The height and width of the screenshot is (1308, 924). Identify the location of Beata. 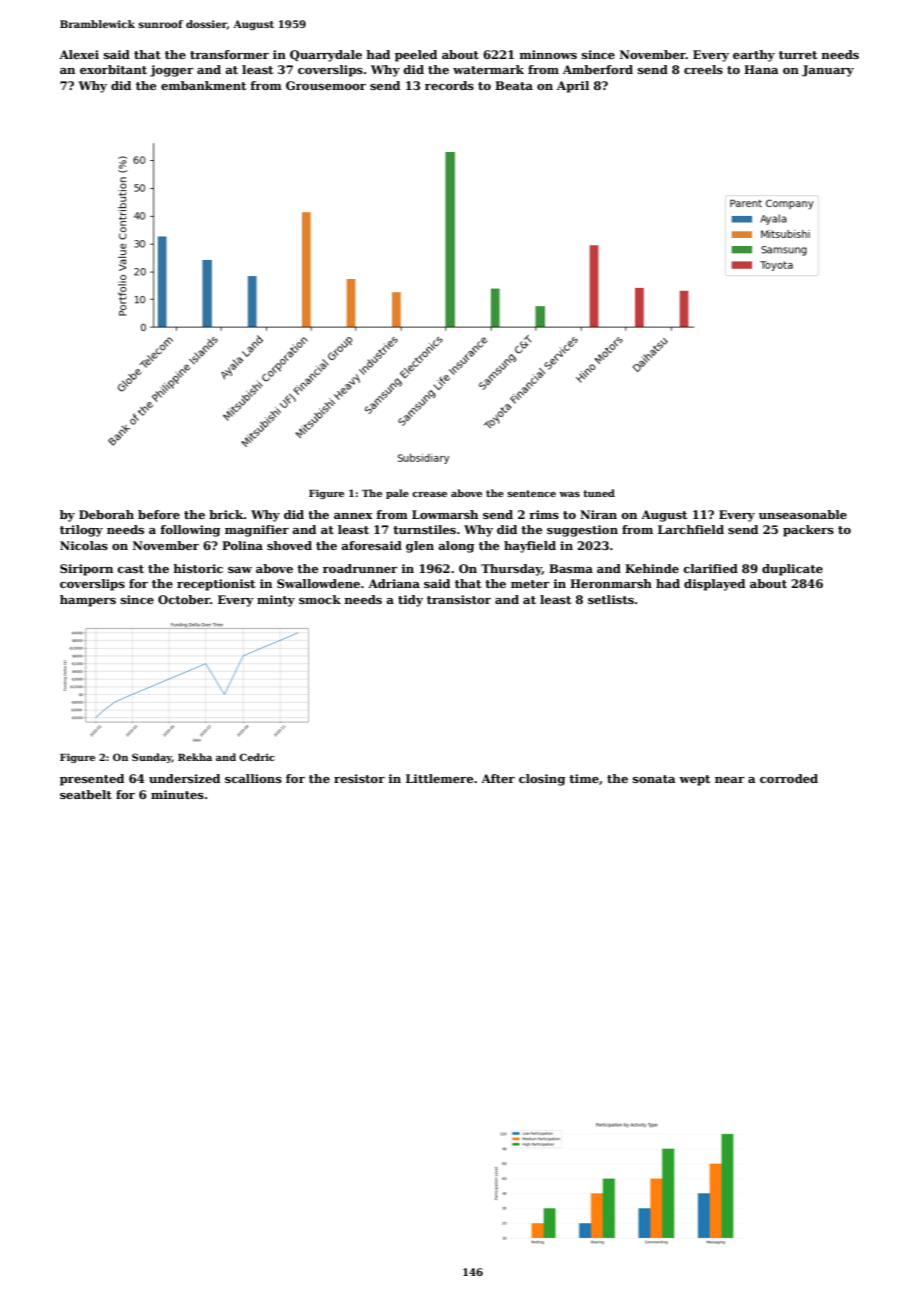
(514, 85).
